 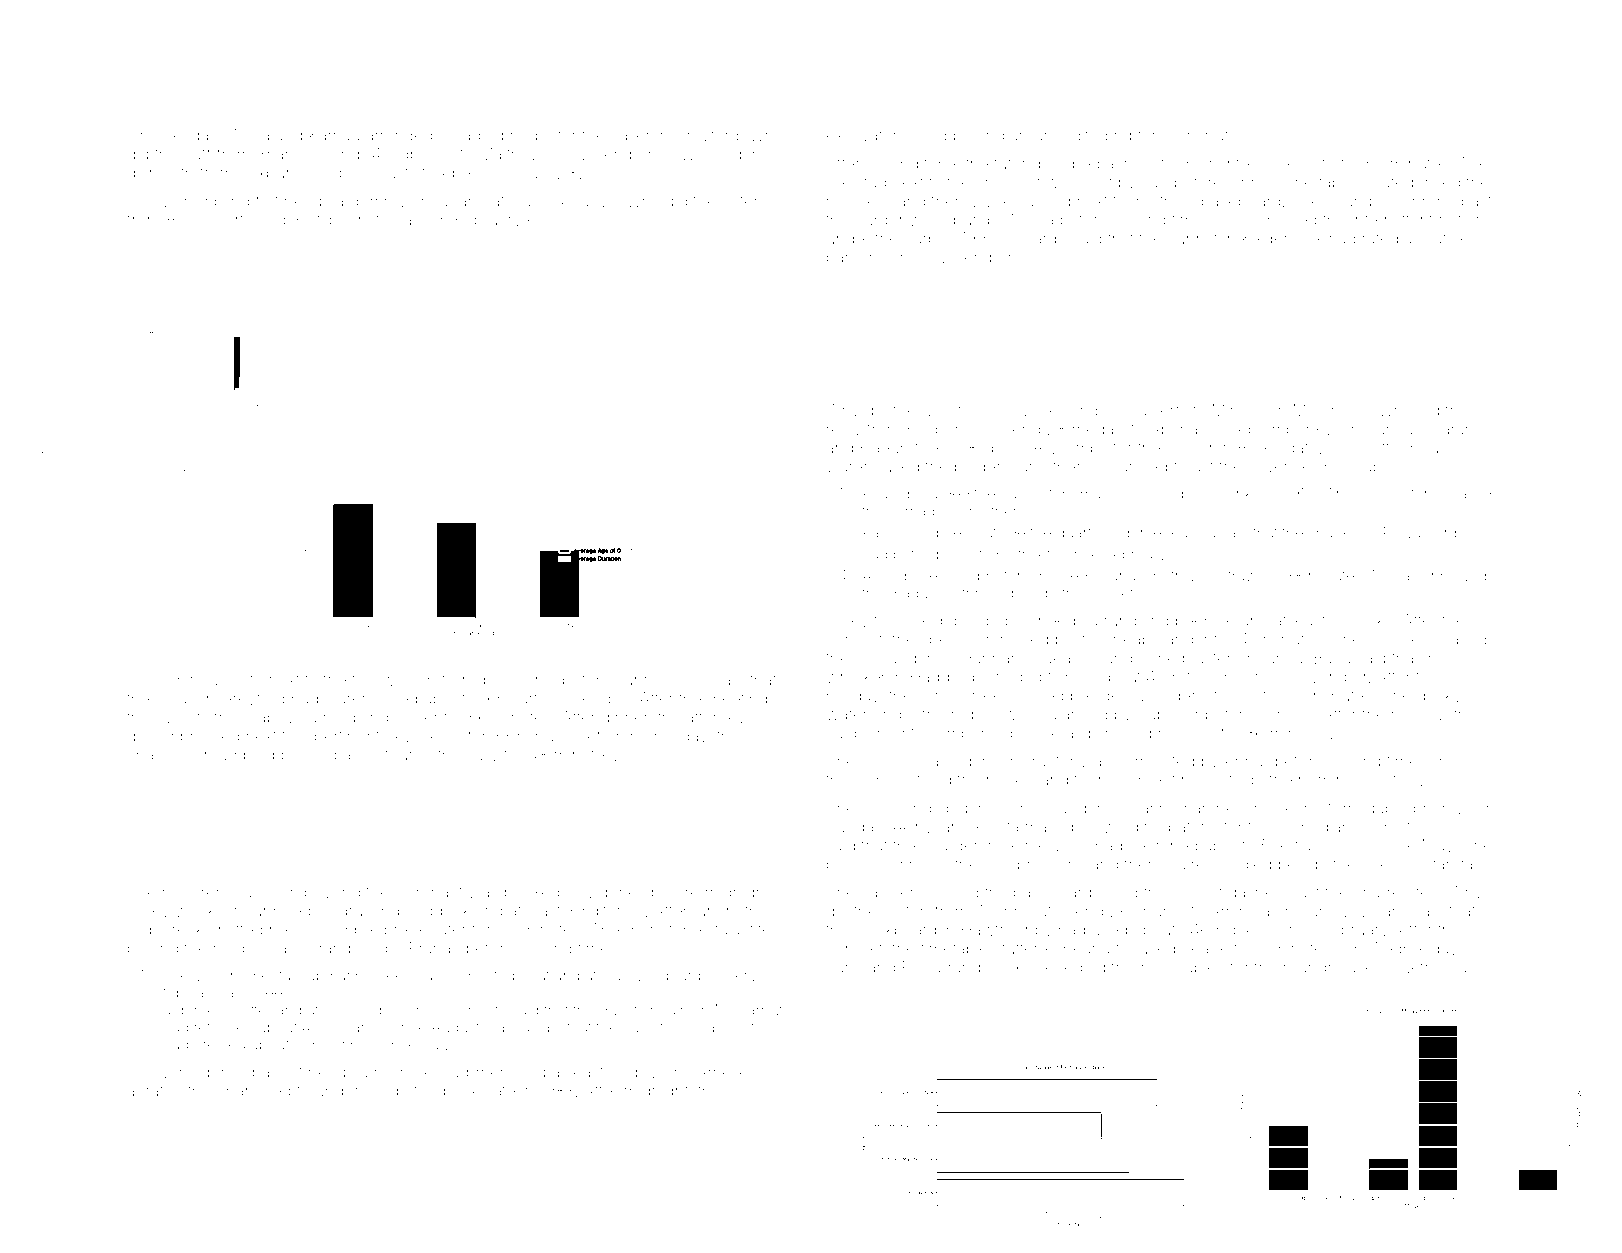 What do you see at coordinates (1169, 695) in the screenshot?
I see `wooden` at bounding box center [1169, 695].
